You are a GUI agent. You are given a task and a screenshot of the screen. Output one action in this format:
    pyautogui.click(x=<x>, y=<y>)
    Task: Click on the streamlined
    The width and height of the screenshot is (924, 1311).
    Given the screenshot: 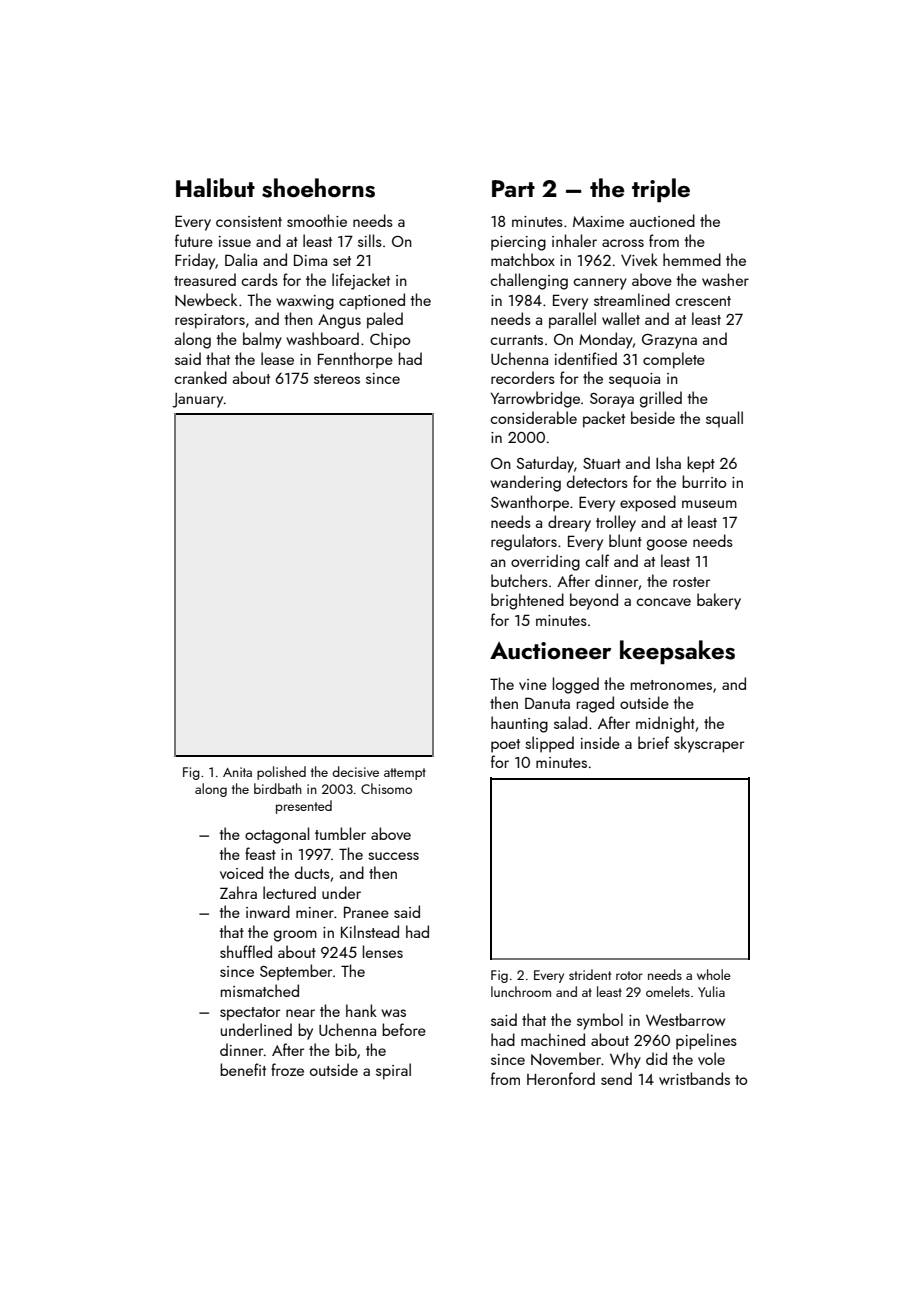 What is the action you would take?
    pyautogui.click(x=632, y=299)
